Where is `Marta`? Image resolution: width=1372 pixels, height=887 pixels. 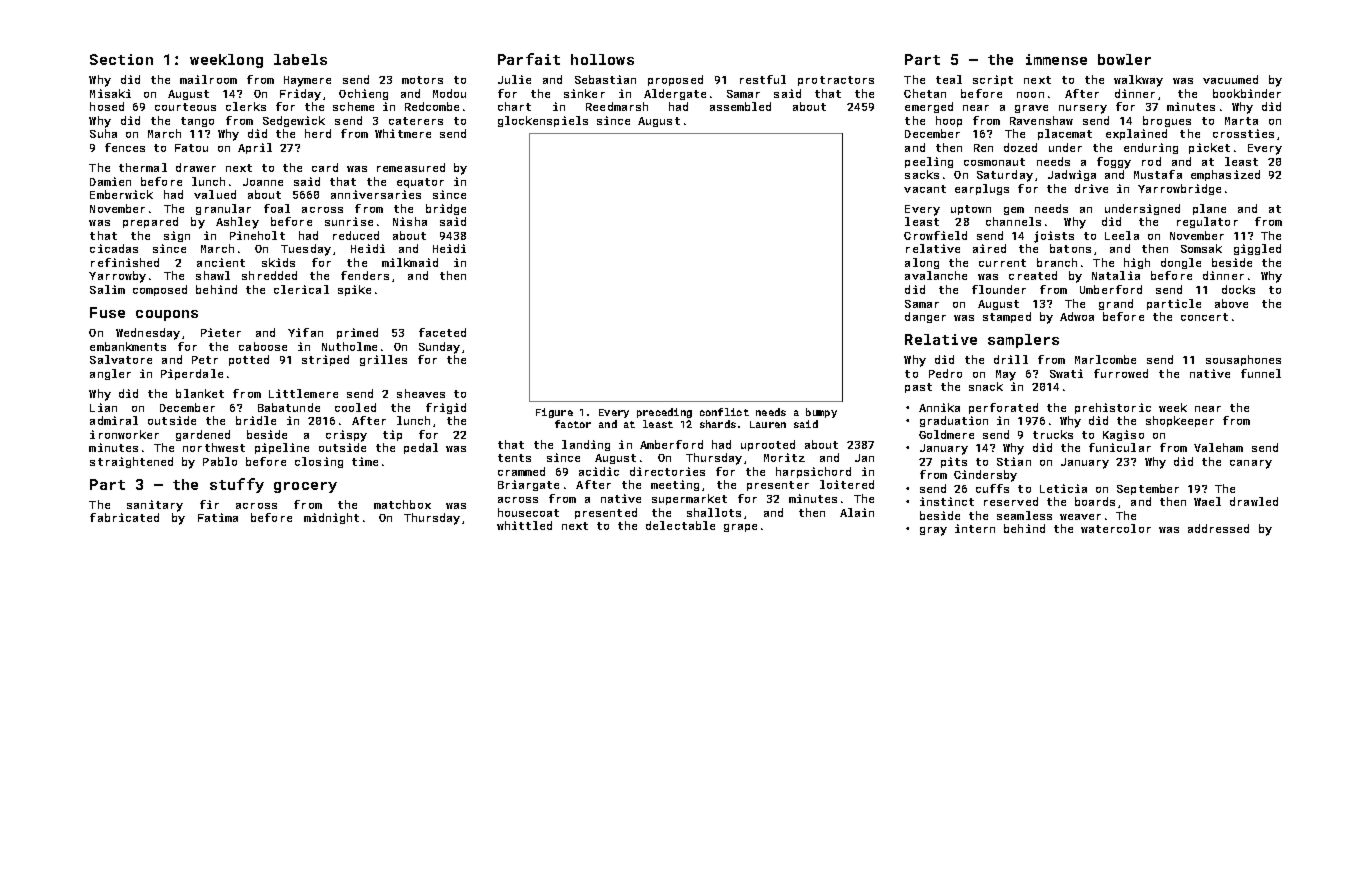 Marta is located at coordinates (1241, 121).
